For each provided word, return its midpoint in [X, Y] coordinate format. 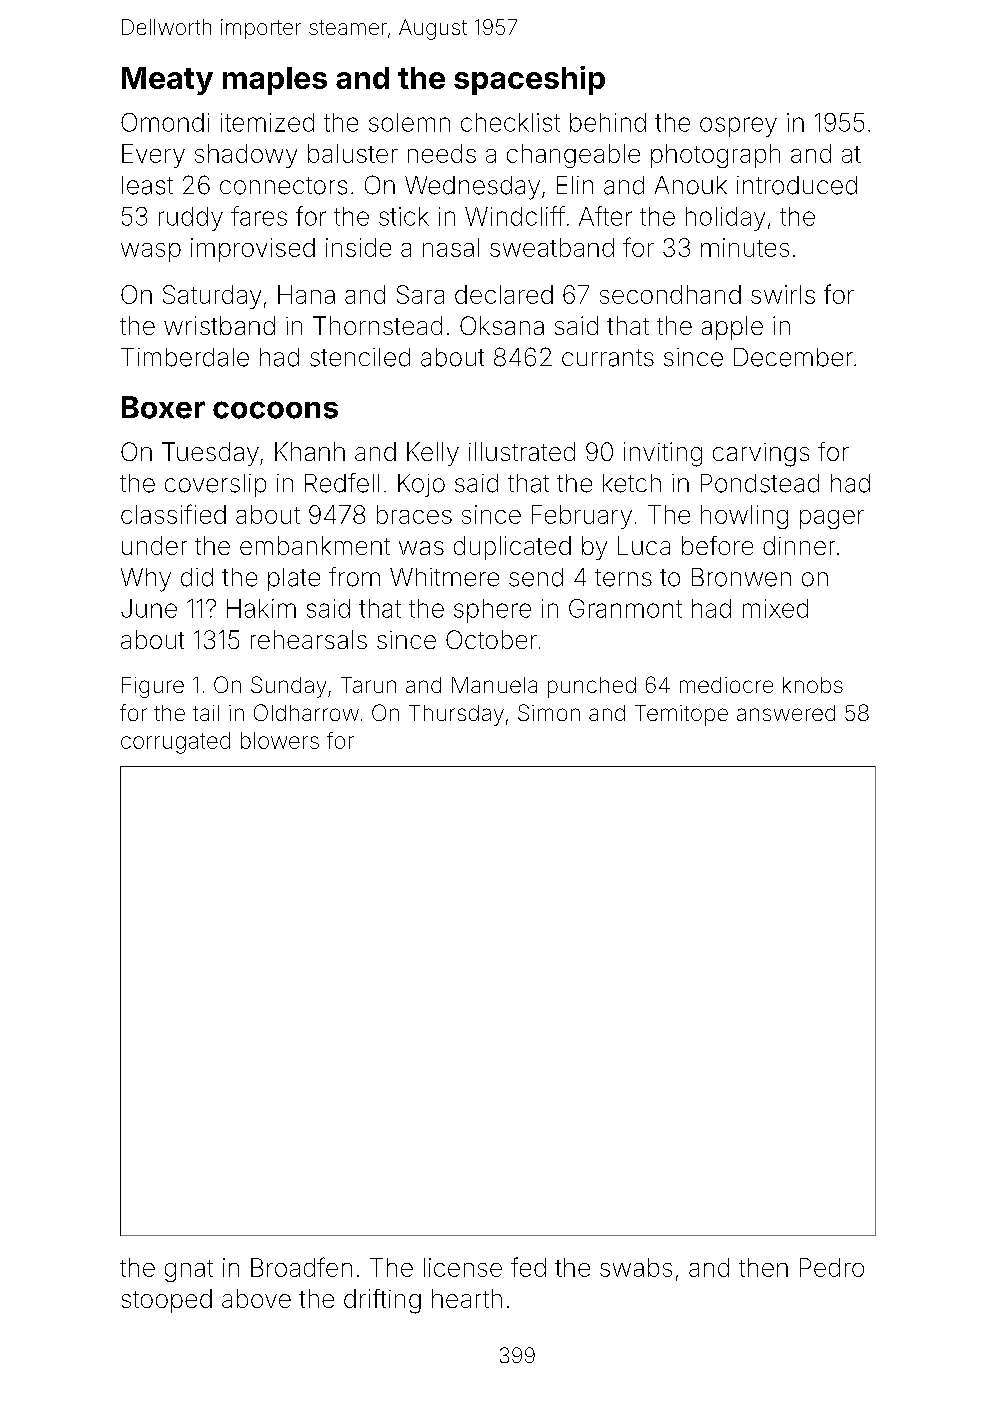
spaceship [529, 80]
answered [786, 713]
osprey [738, 127]
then [763, 1267]
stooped [167, 1301]
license [463, 1267]
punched [592, 687]
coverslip [215, 485]
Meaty [167, 81]
